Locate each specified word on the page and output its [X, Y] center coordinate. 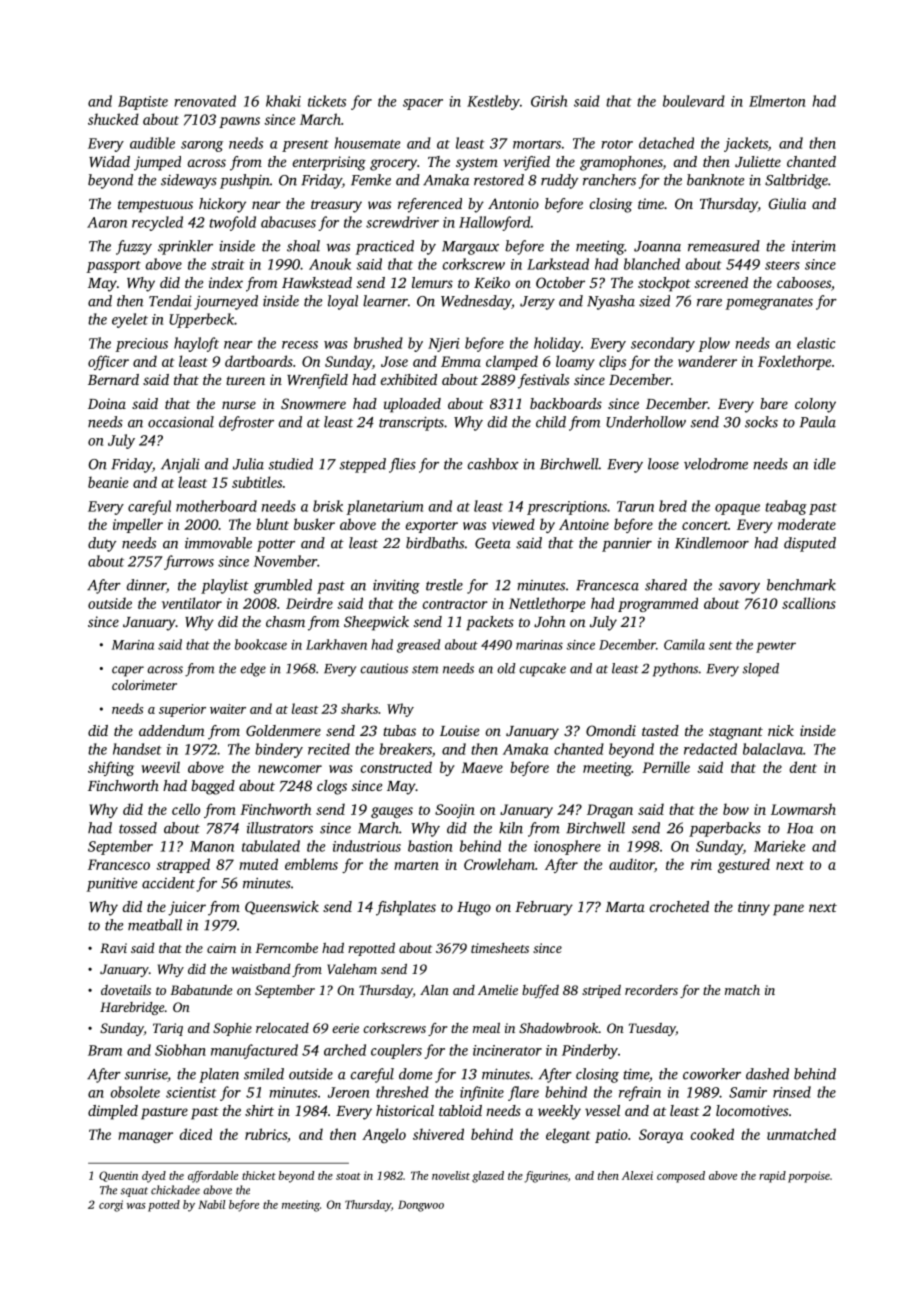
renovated [205, 101]
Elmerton [777, 101]
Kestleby [493, 102]
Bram [105, 1050]
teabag [786, 507]
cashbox [493, 464]
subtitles [257, 482]
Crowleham [499, 864]
